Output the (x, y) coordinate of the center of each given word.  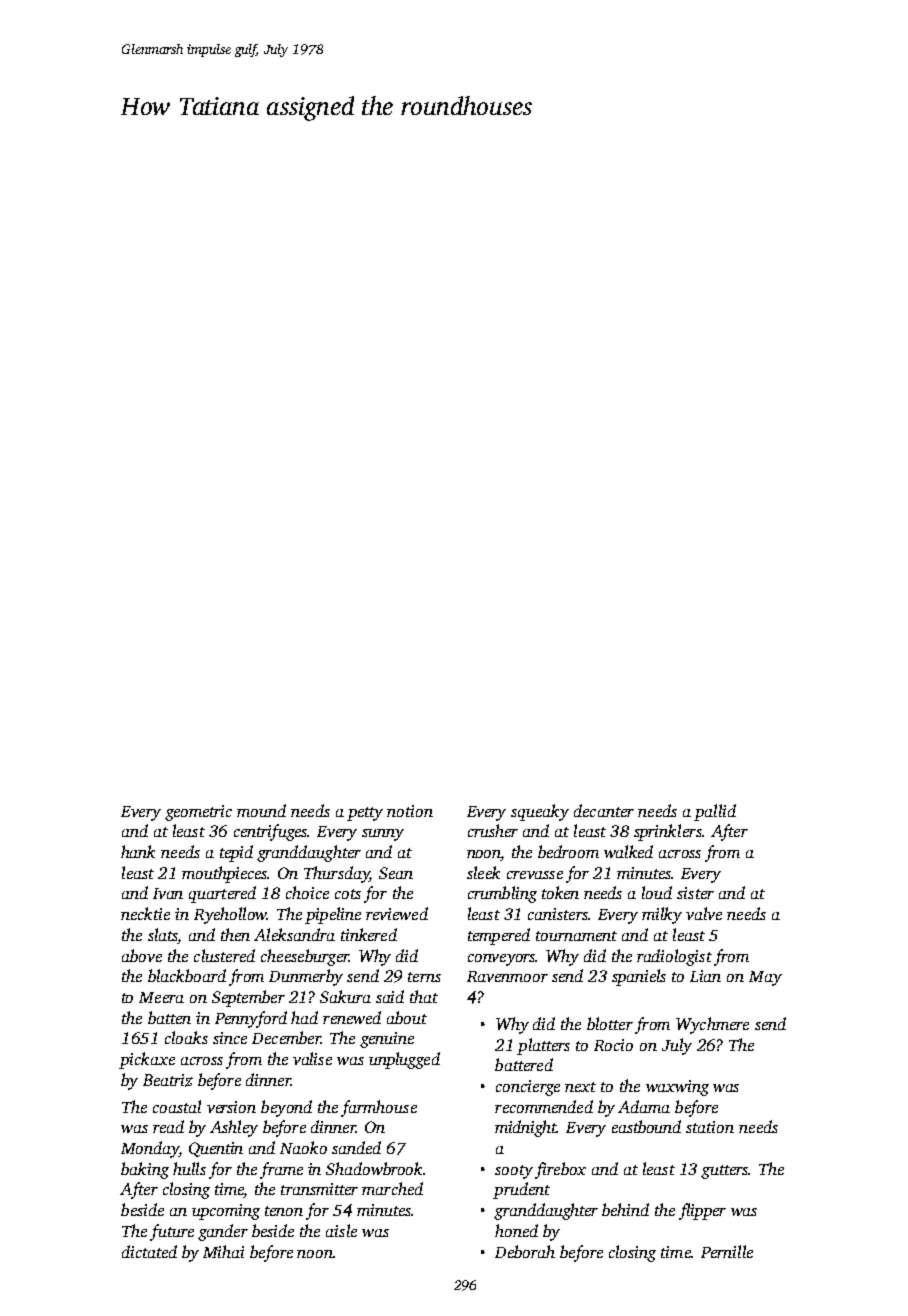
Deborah (525, 1251)
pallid (715, 812)
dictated (149, 1251)
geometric (198, 813)
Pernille (727, 1251)
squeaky (540, 812)
